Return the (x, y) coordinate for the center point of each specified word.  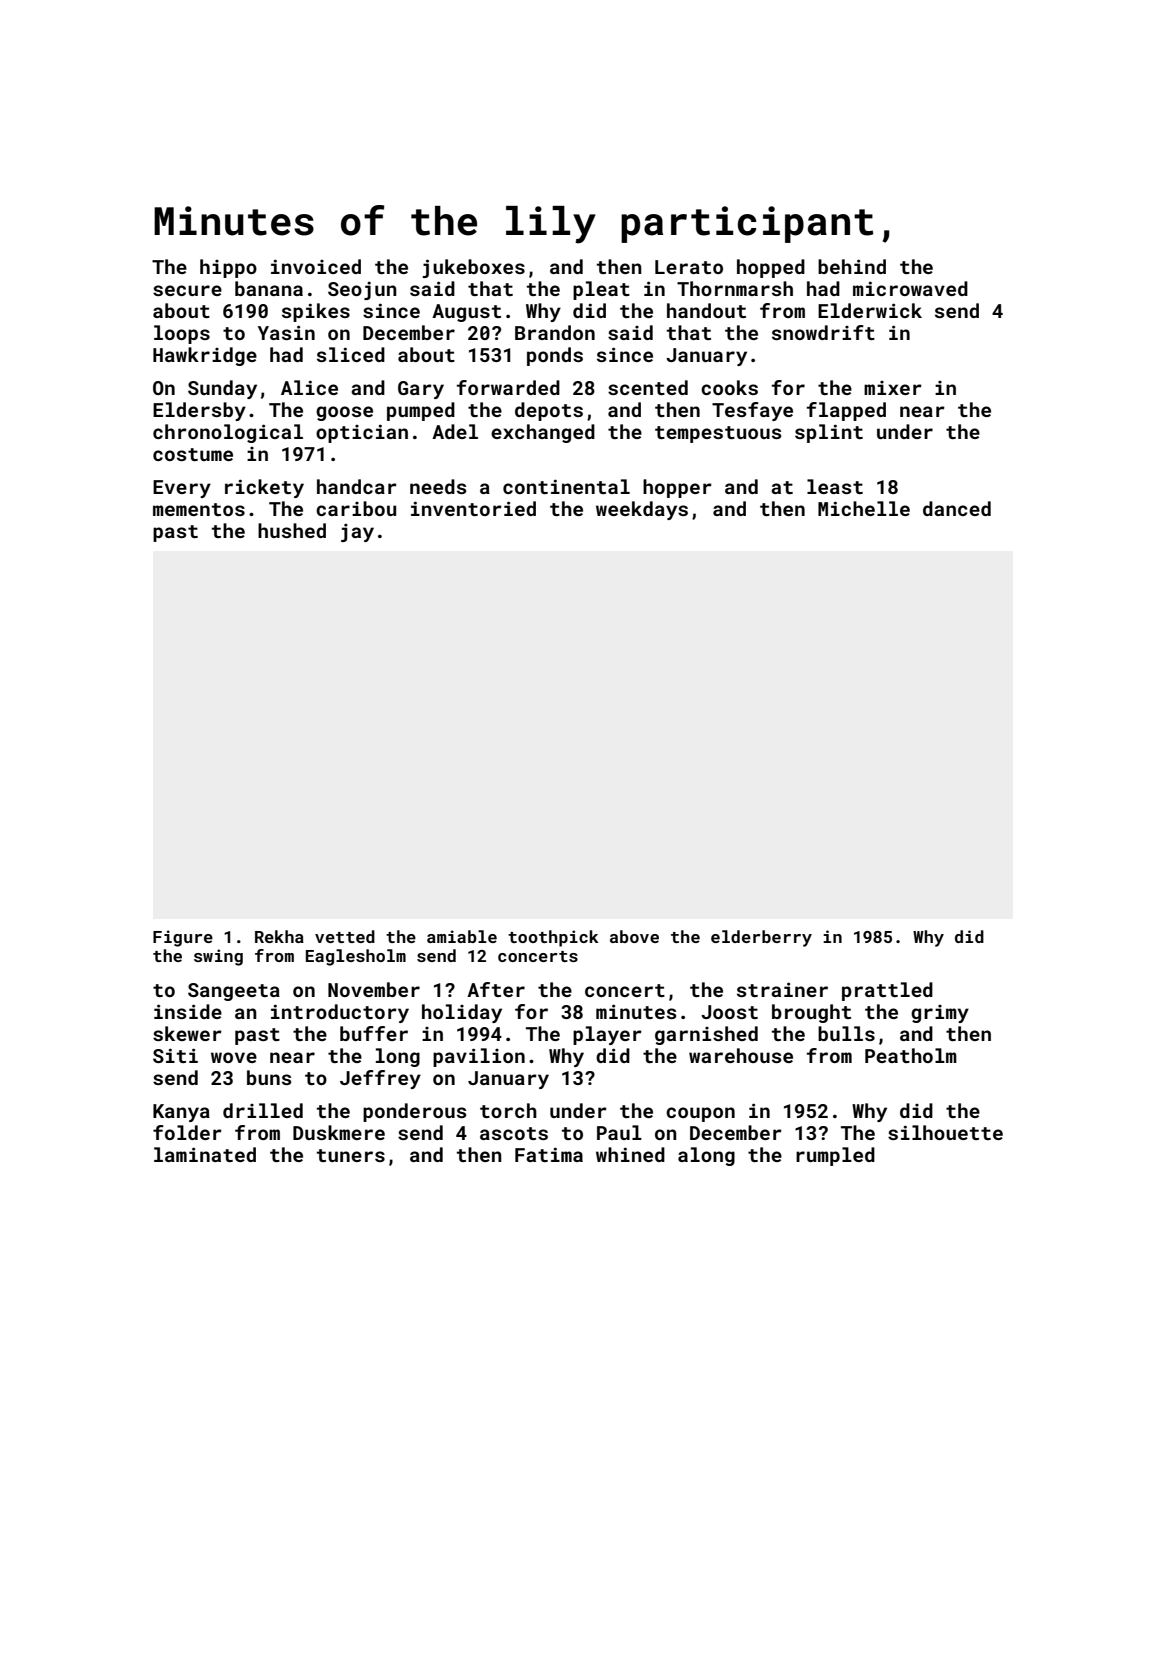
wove (234, 1057)
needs (438, 486)
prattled (887, 991)
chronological (228, 433)
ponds (555, 356)
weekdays (642, 510)
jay (357, 533)
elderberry (761, 938)
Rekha (279, 936)
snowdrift (823, 332)
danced (957, 508)
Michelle (864, 508)
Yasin (286, 332)
